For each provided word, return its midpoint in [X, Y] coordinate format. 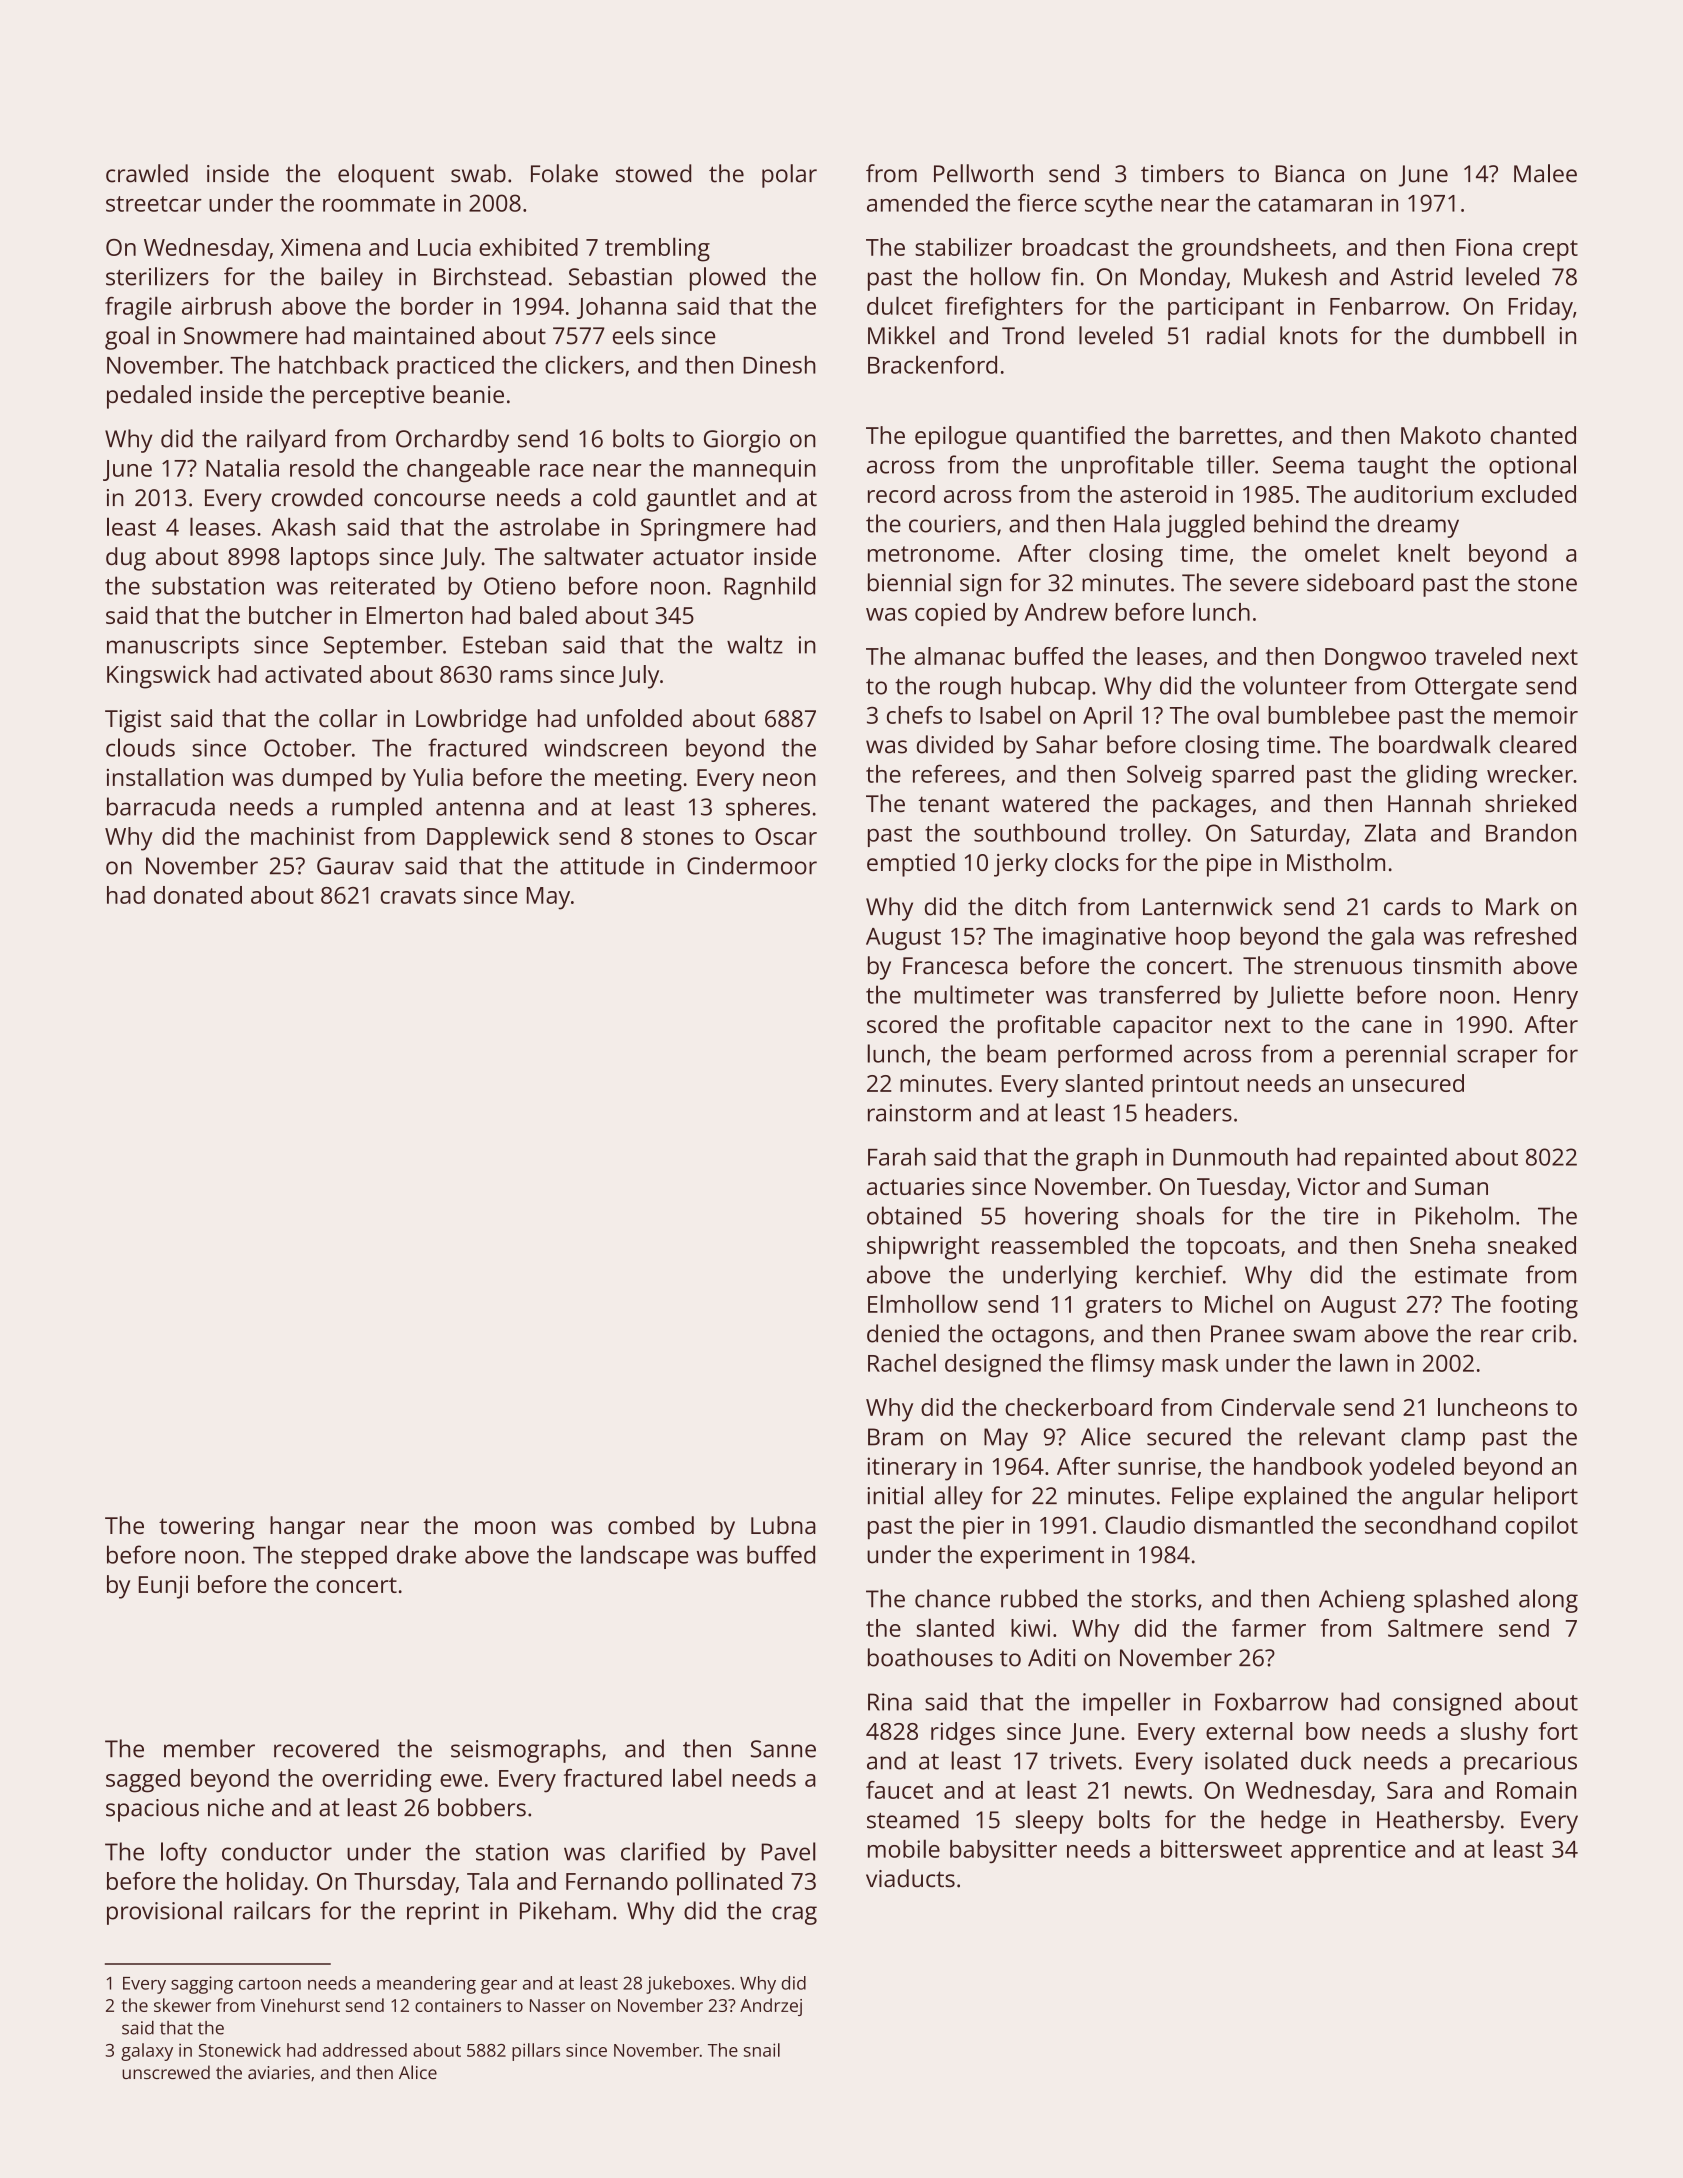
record [901, 494]
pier [983, 1527]
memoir [1536, 715]
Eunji [163, 1587]
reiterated [383, 585]
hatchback [334, 365]
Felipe [1202, 1498]
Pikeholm [1464, 1215]
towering [206, 1528]
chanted [1533, 435]
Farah [897, 1156]
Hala [1137, 523]
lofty [184, 1854]
